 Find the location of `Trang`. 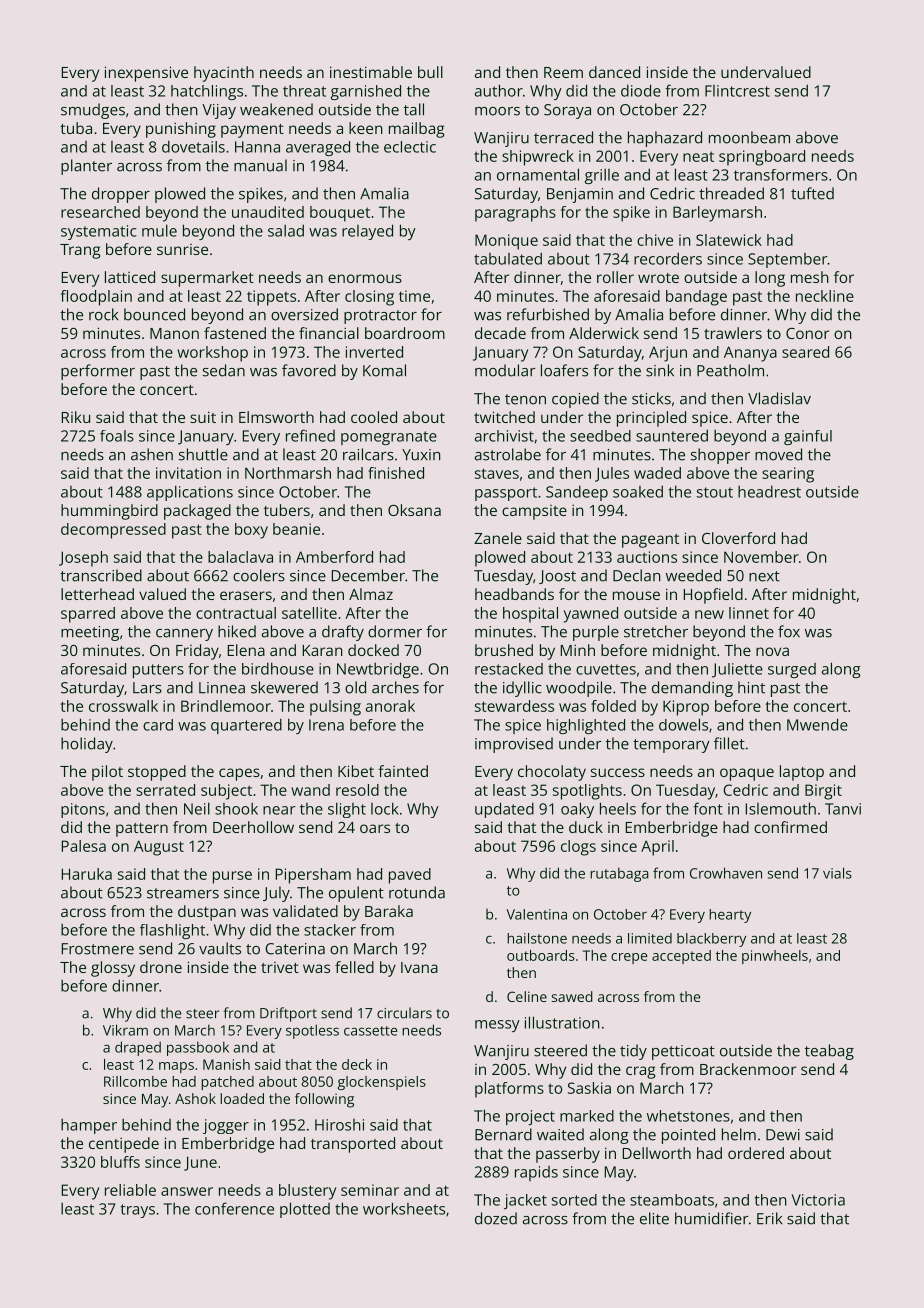

Trang is located at coordinates (80, 251).
